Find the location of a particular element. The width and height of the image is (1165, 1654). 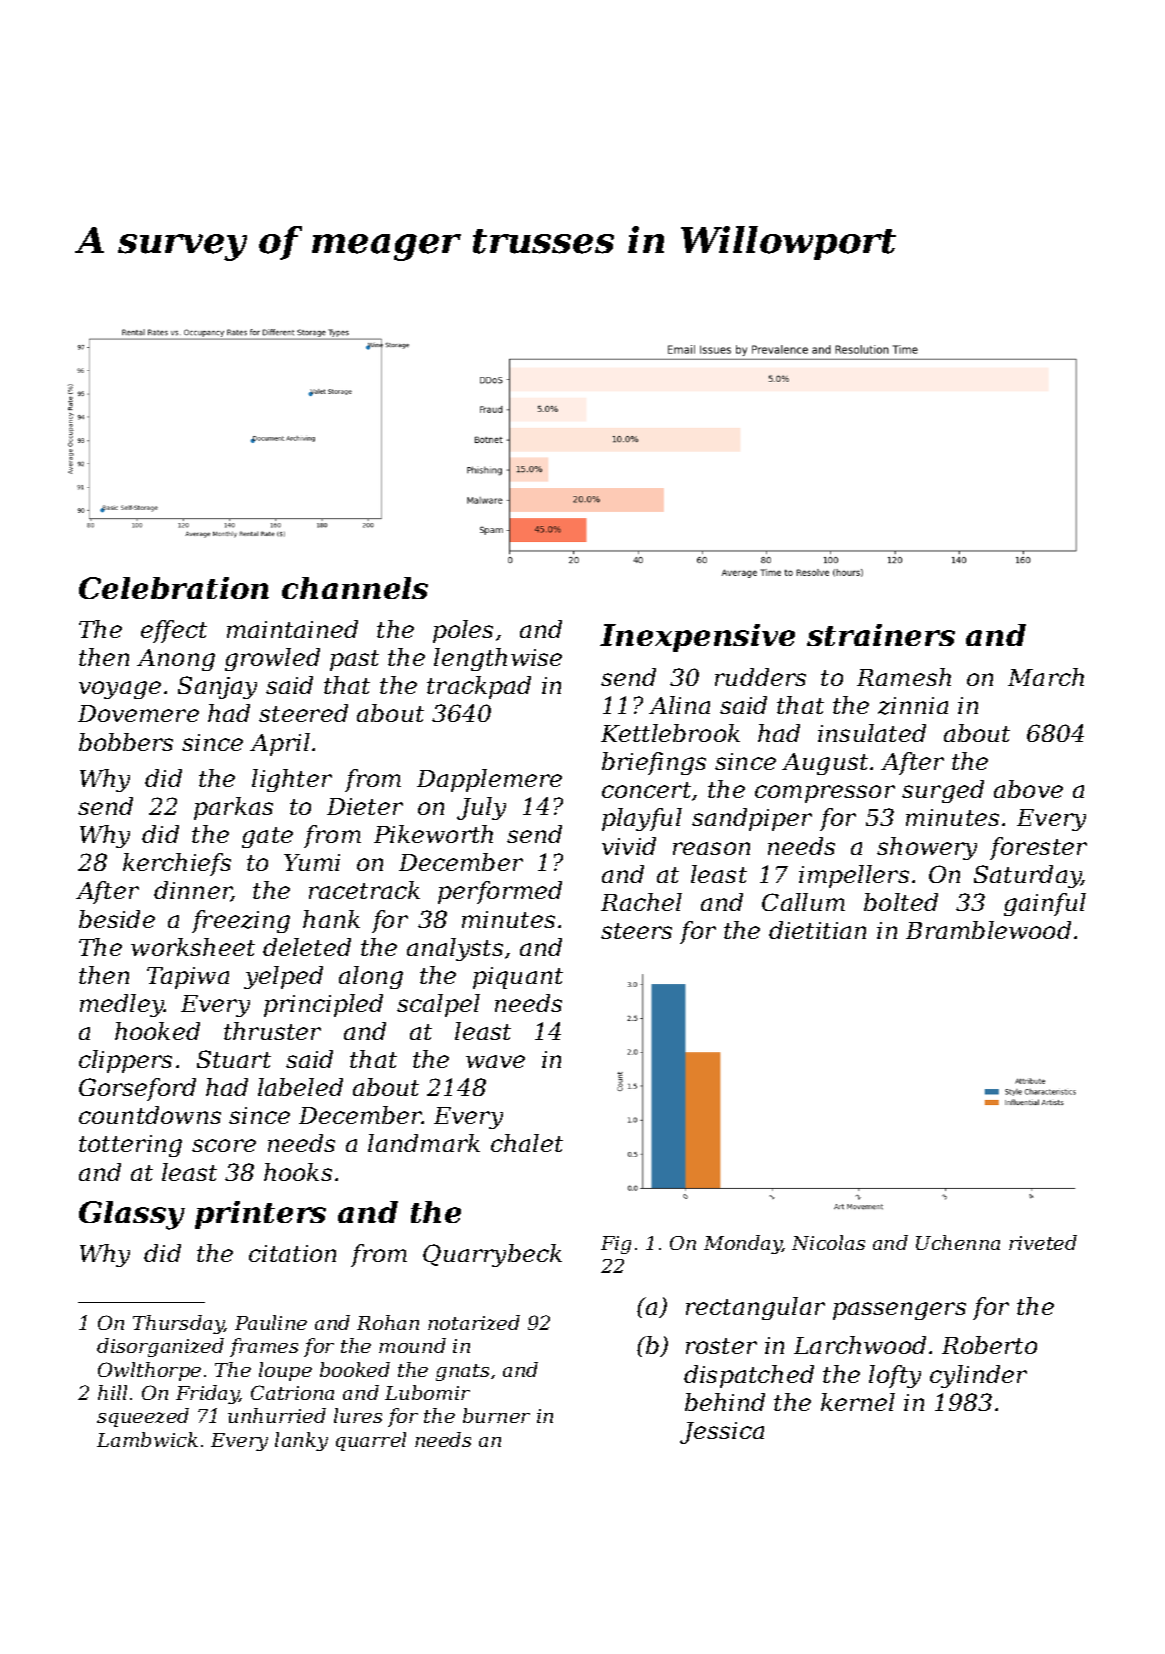

along is located at coordinates (371, 977).
